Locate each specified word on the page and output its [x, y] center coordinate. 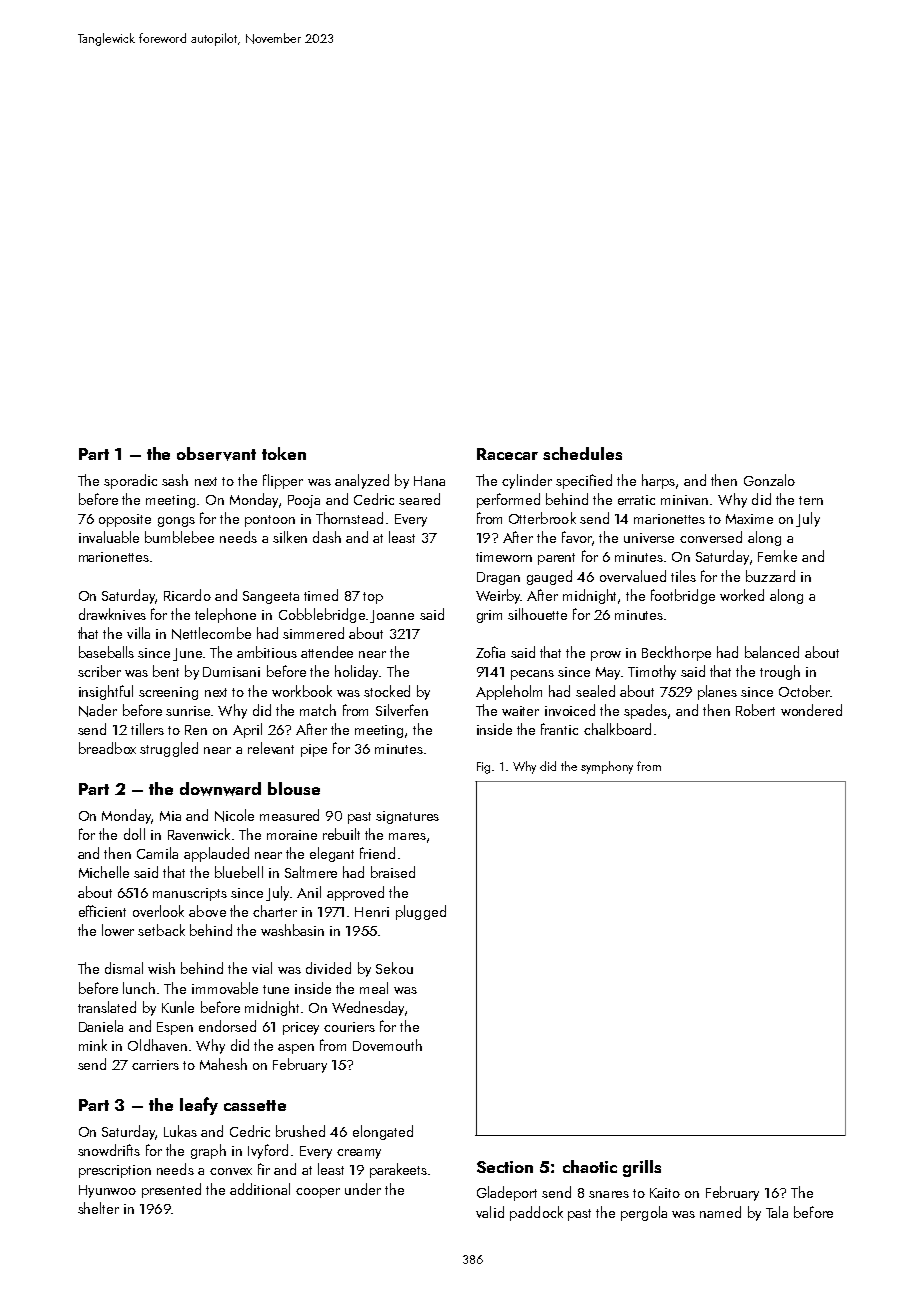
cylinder [527, 481]
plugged [421, 912]
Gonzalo [769, 480]
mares [407, 836]
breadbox [107, 748]
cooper [318, 1193]
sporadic [130, 481]
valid [490, 1212]
